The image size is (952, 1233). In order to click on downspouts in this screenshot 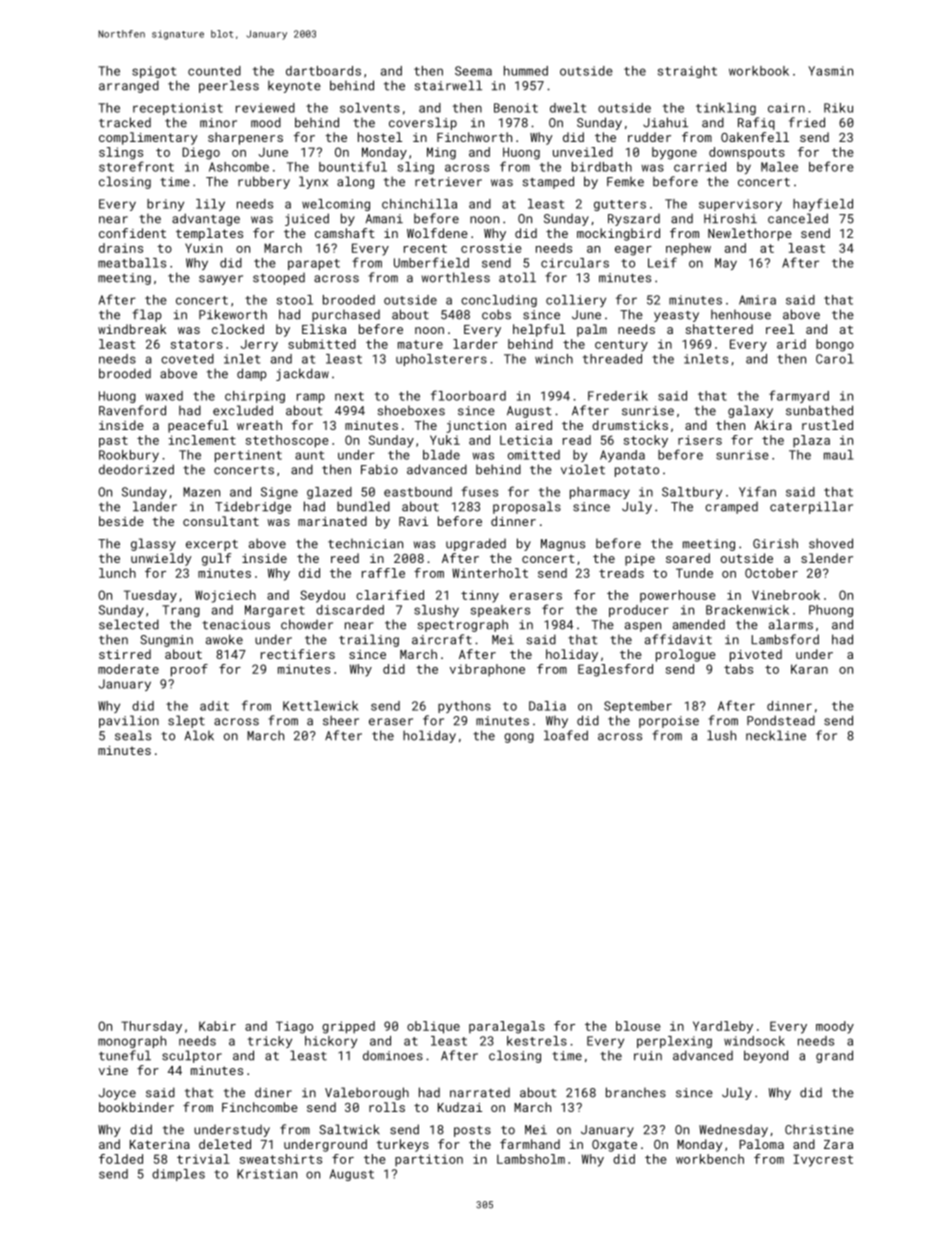, I will do `click(747, 153)`.
